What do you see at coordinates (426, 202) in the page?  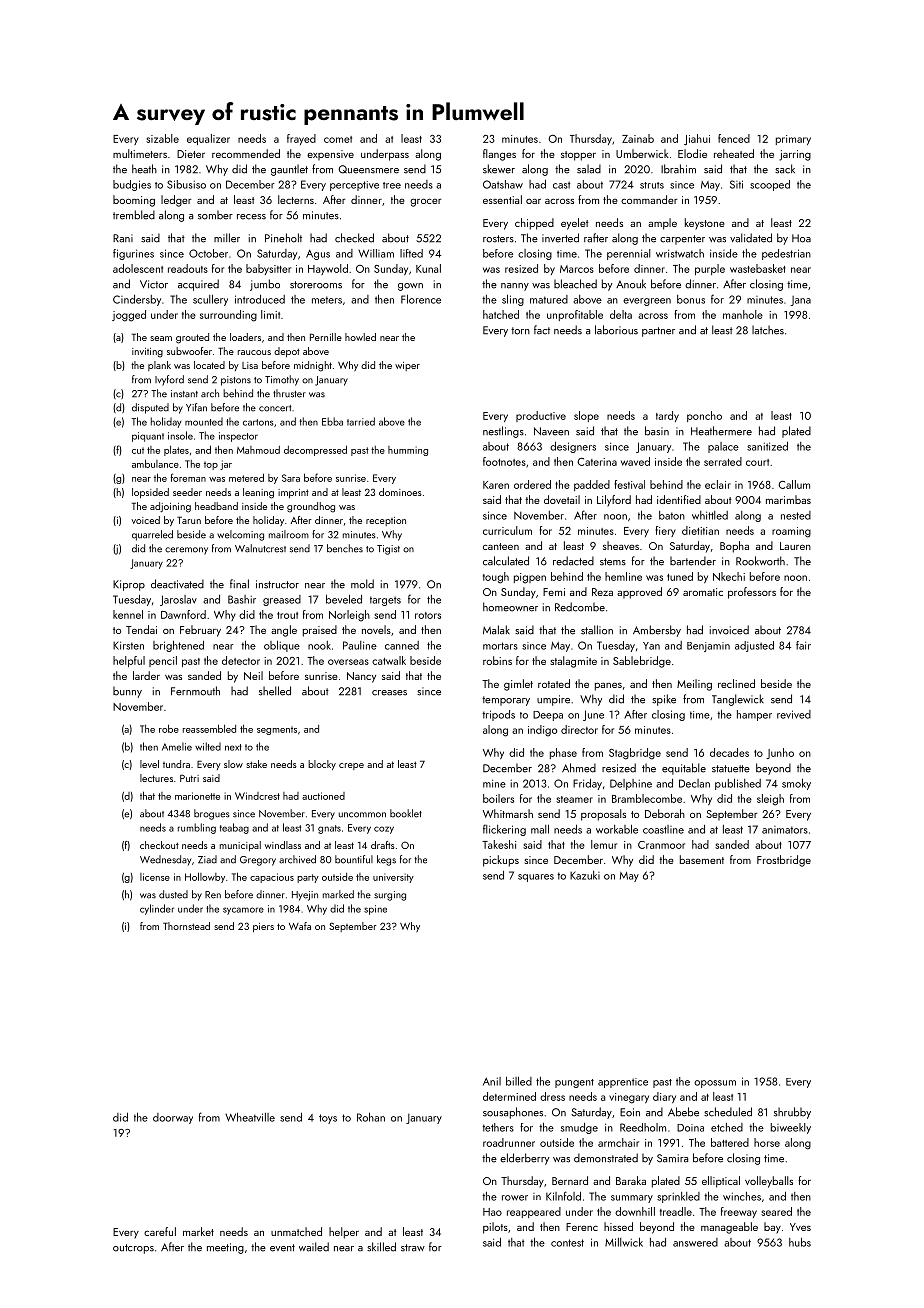 I see `grocer` at bounding box center [426, 202].
